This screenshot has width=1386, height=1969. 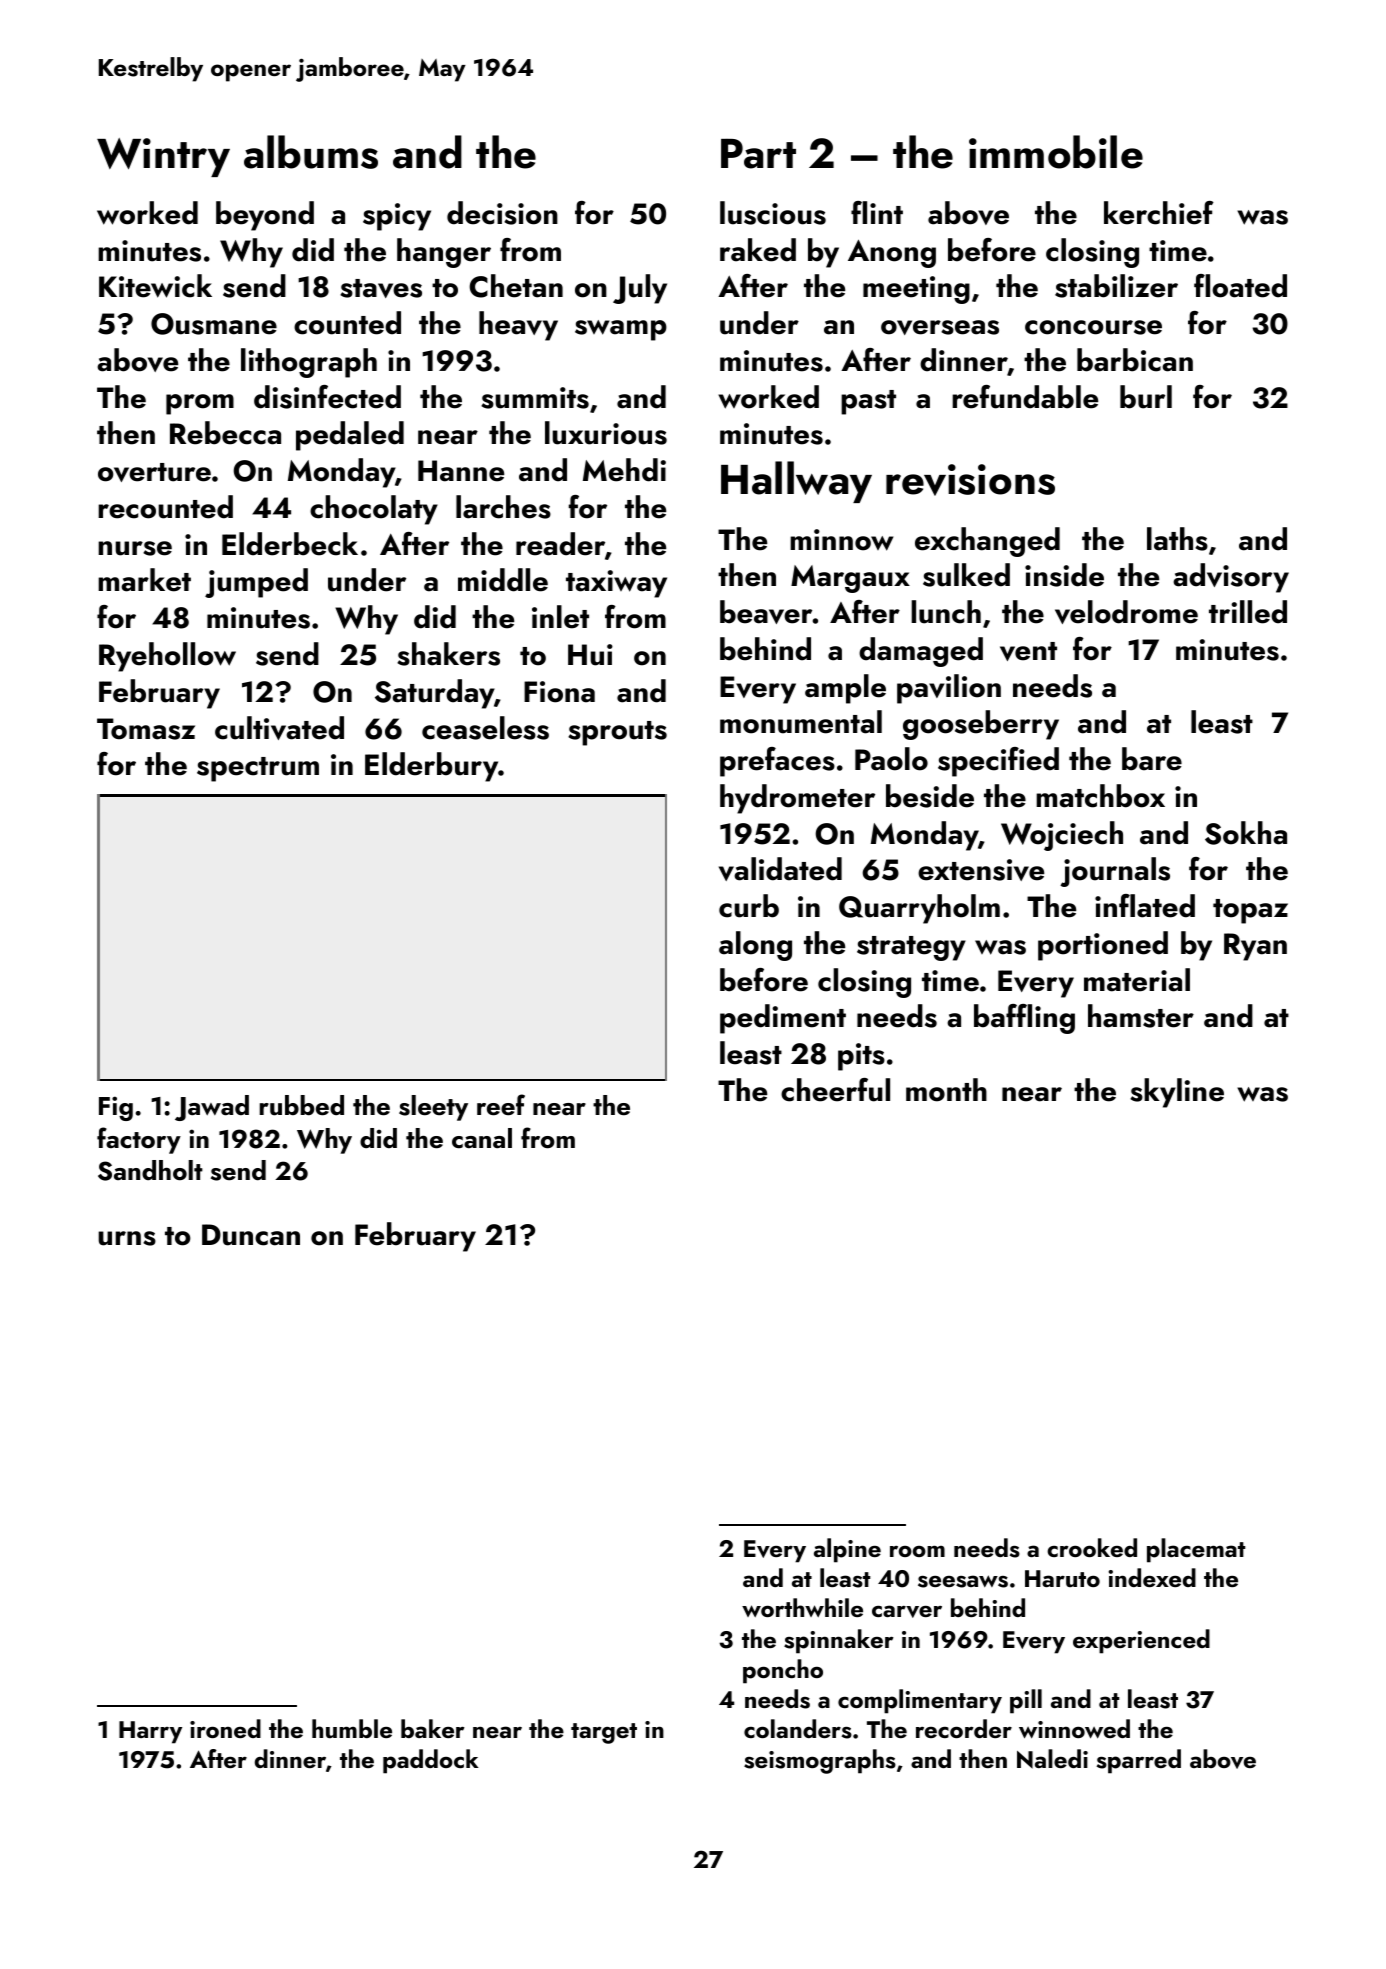 What do you see at coordinates (616, 584) in the screenshot?
I see `taxiway` at bounding box center [616, 584].
